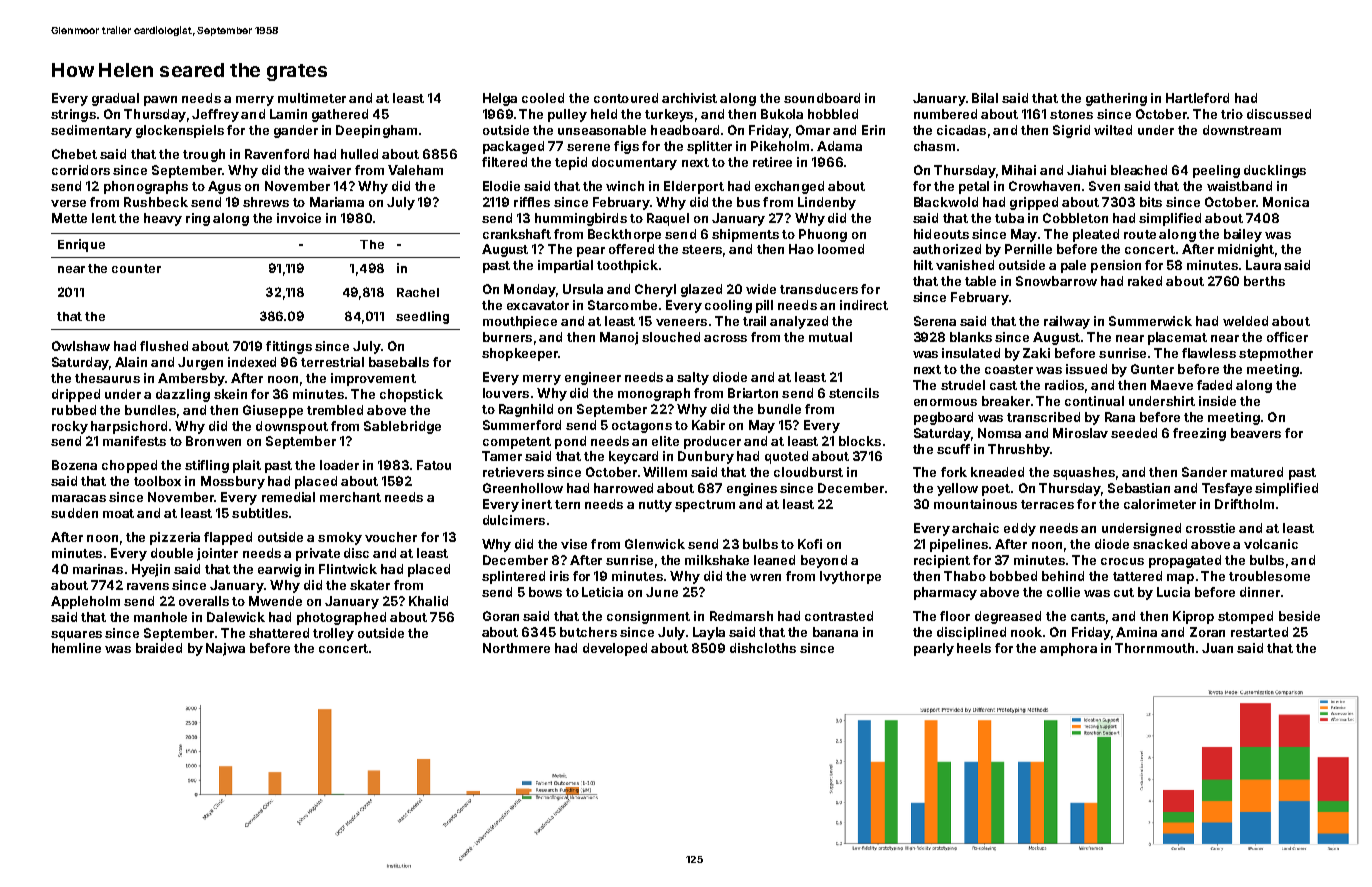  Describe the element at coordinates (693, 378) in the screenshot. I see `salty` at that location.
